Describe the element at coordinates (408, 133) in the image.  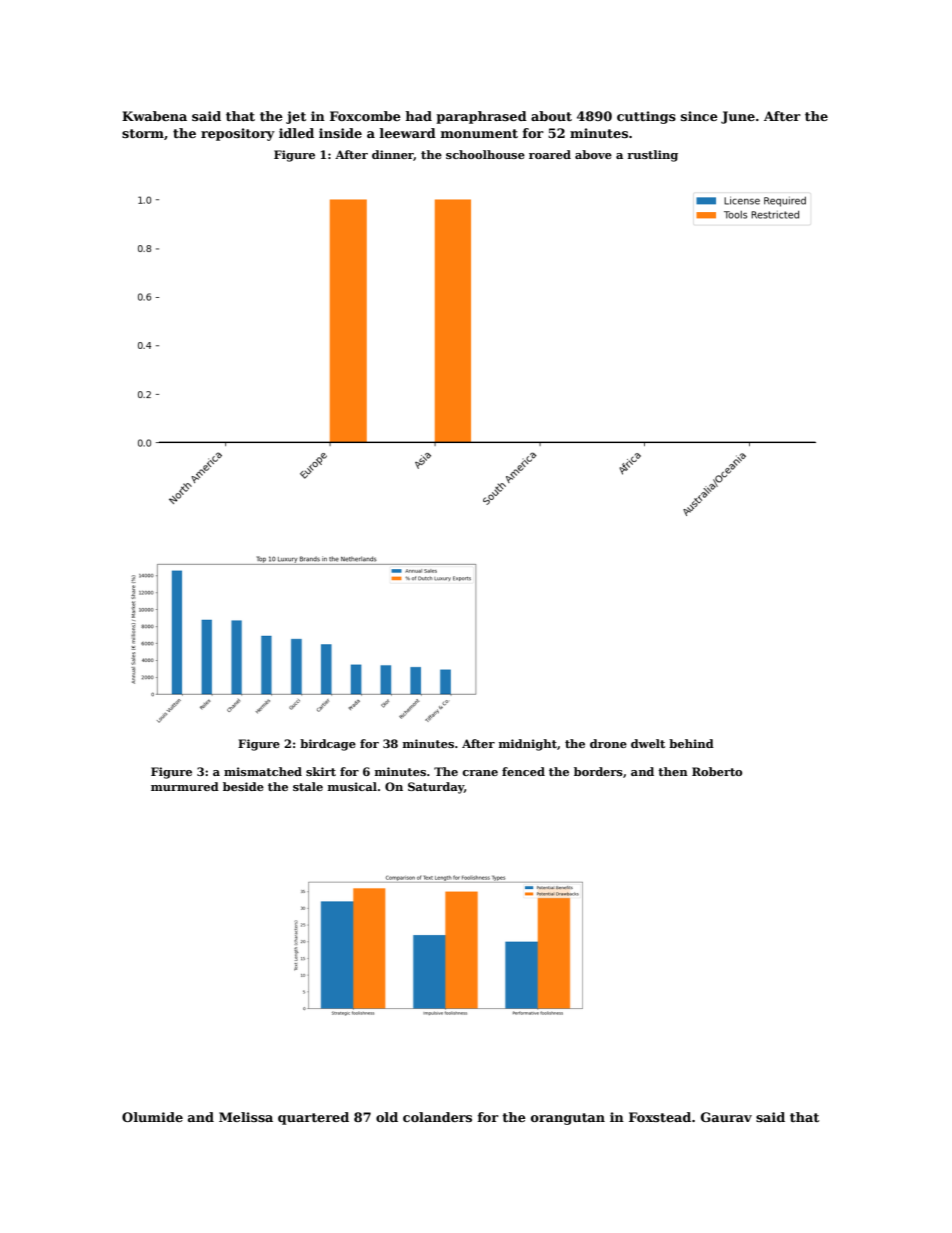
I see `leeward` at that location.
